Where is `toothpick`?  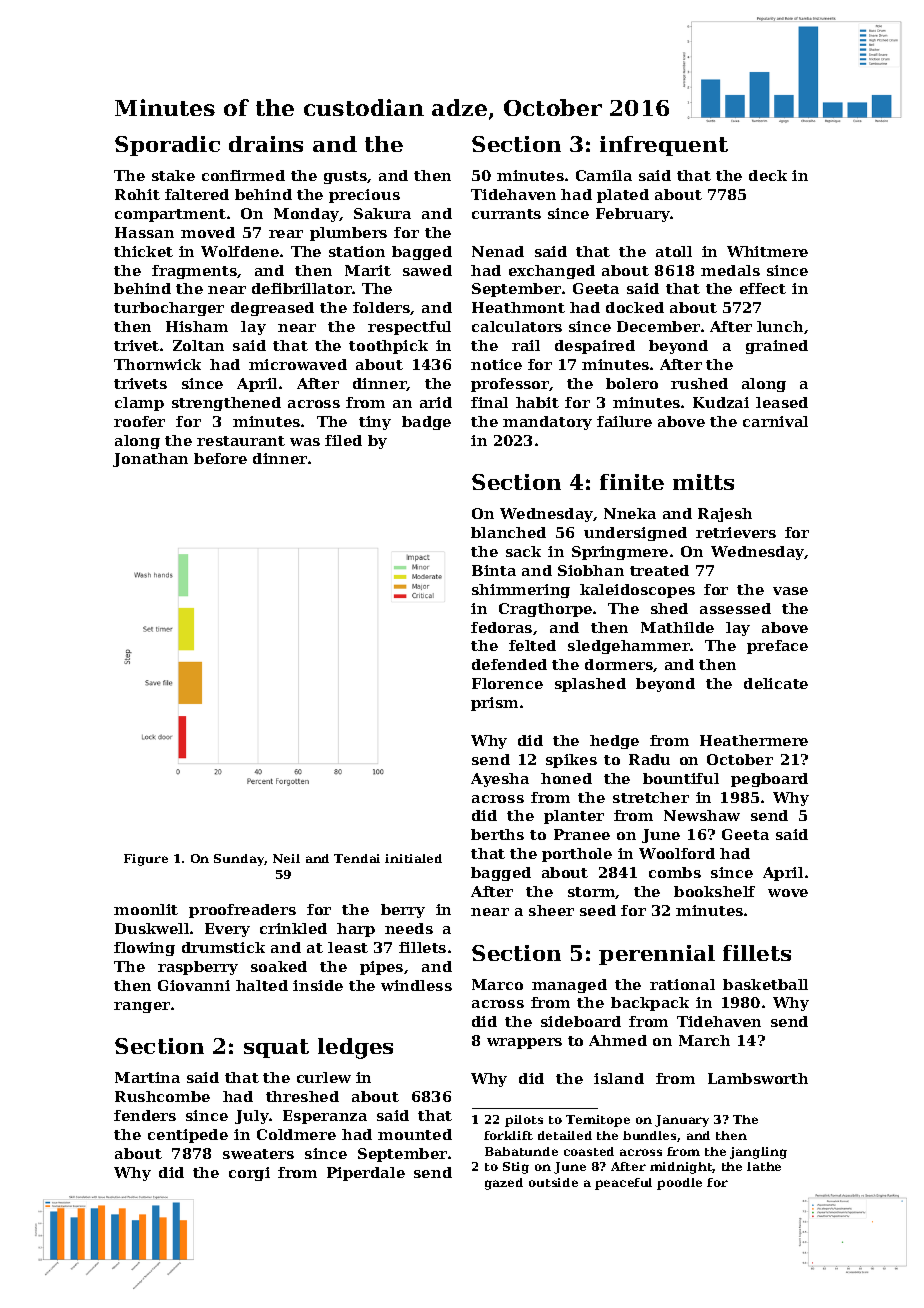
toothpick is located at coordinates (388, 347).
